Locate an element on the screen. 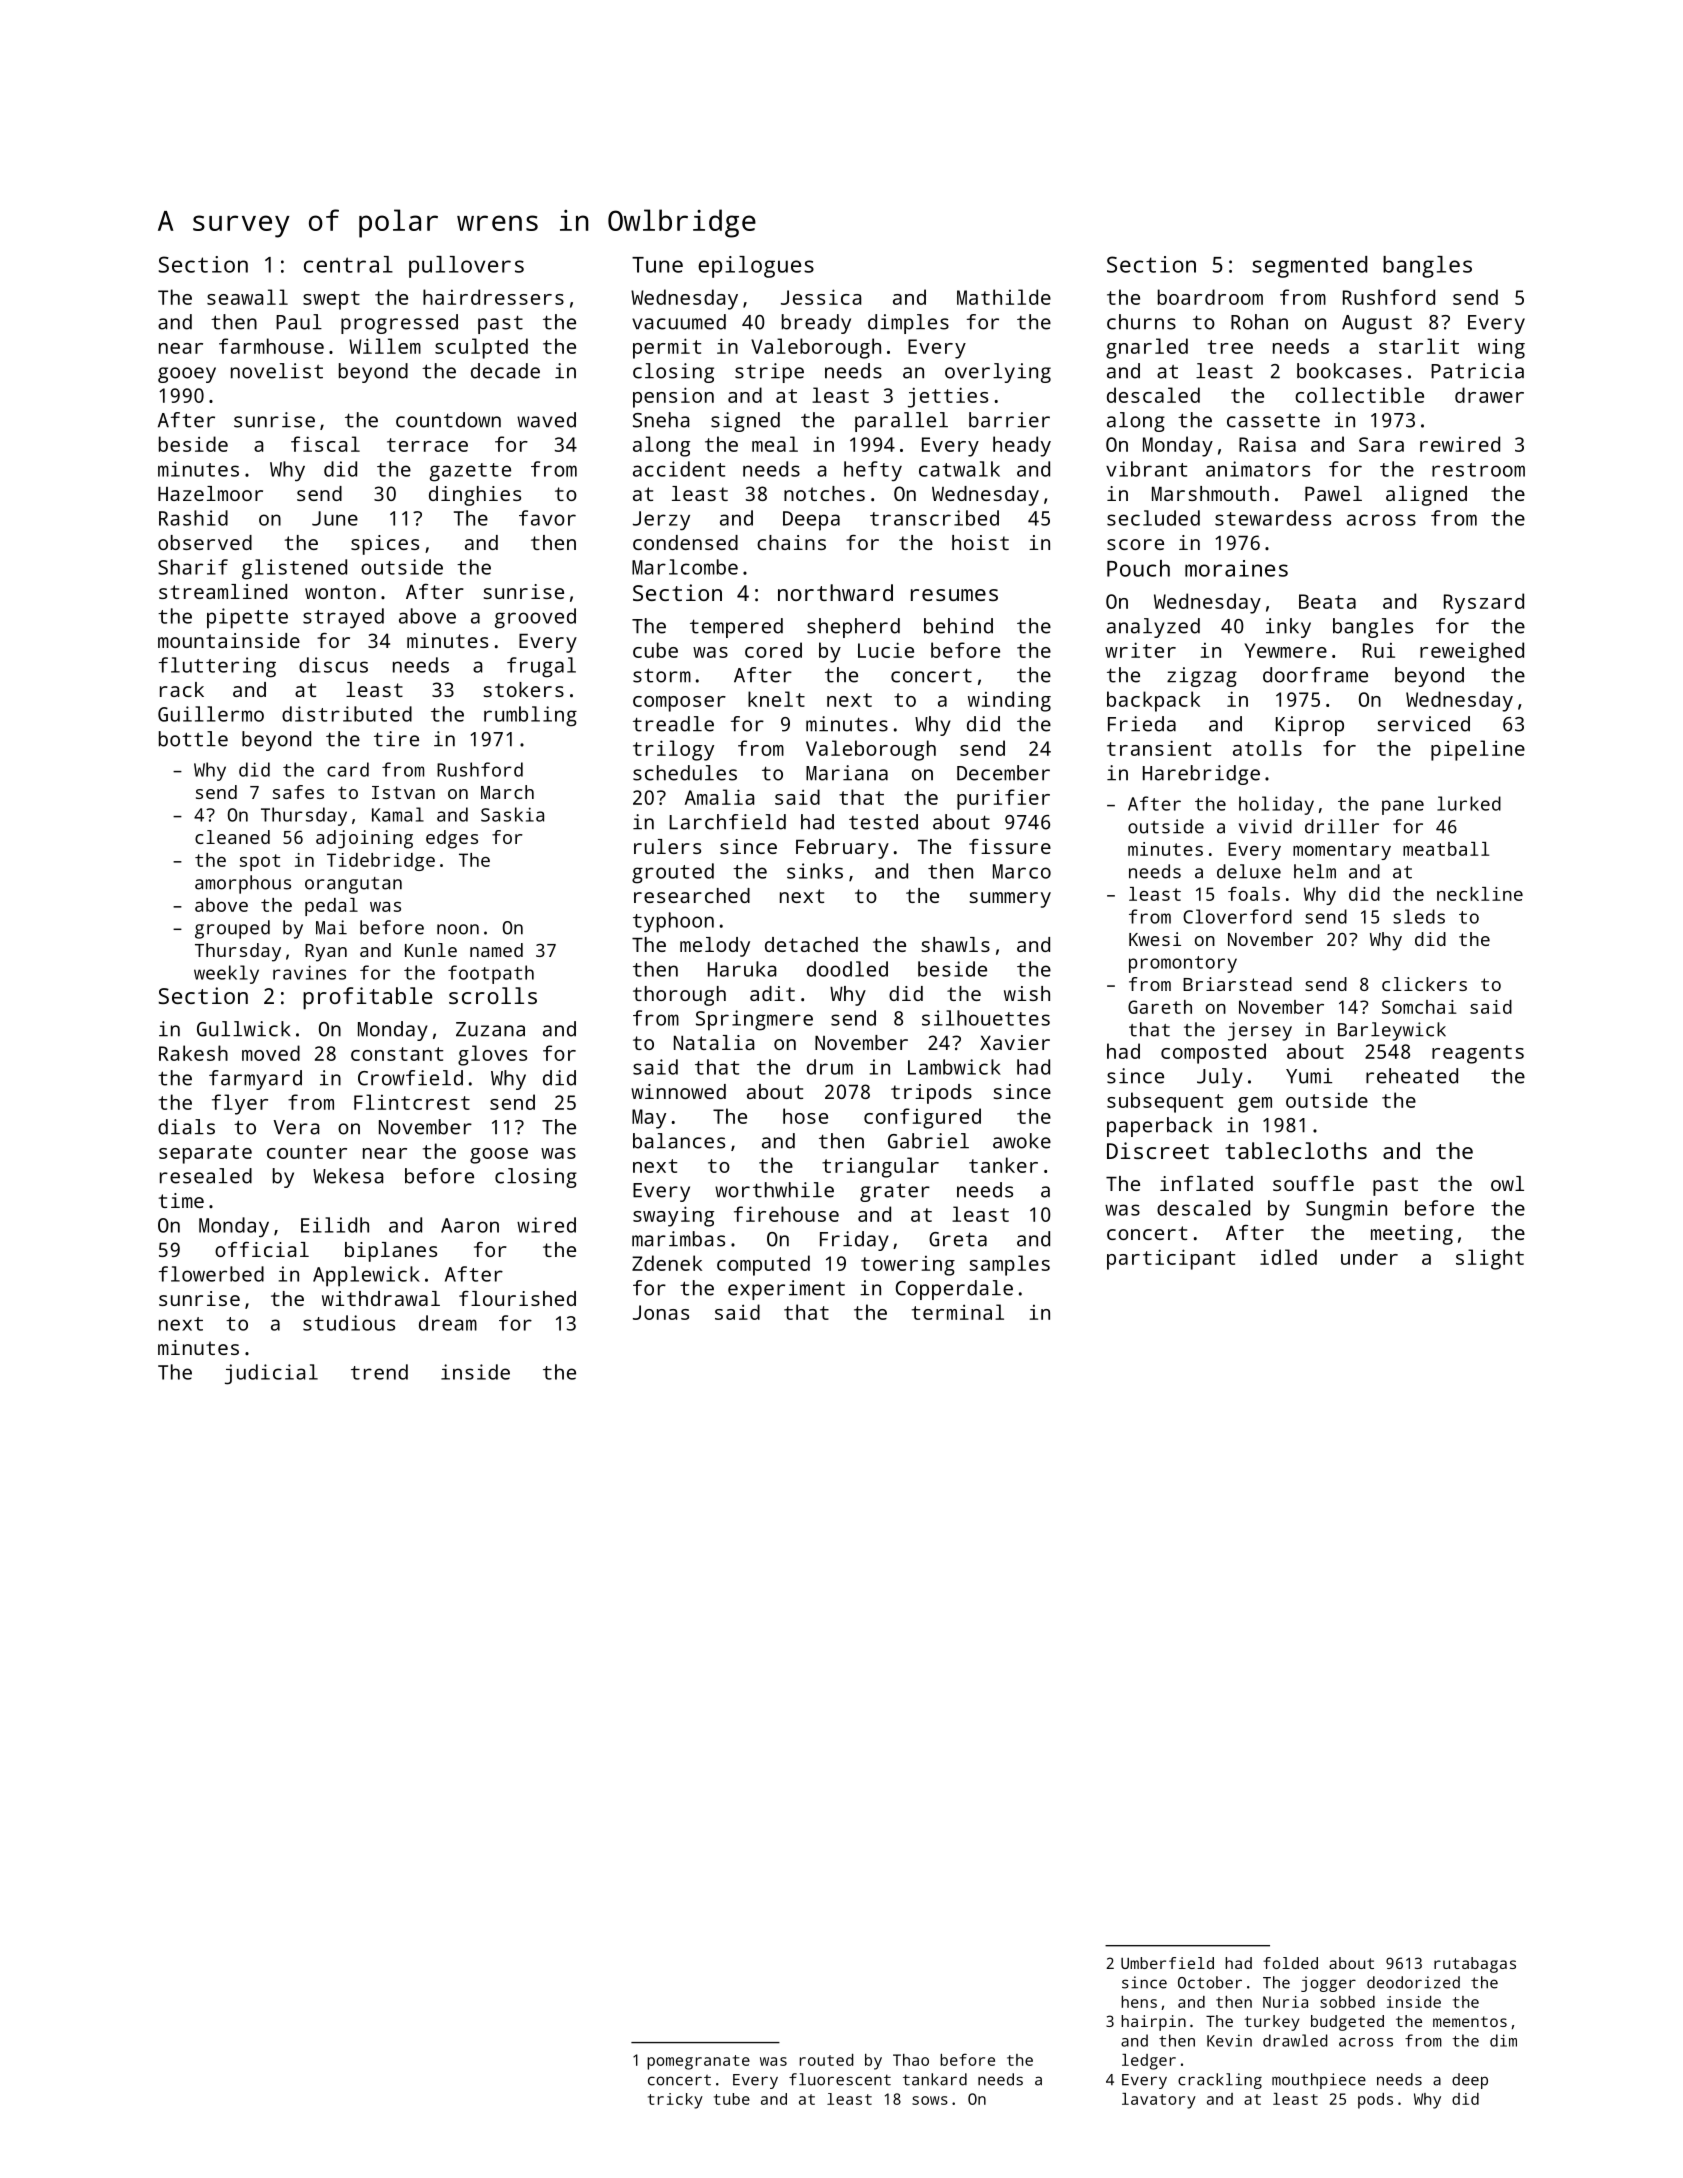 The image size is (1683, 2178). Thao is located at coordinates (911, 2060).
